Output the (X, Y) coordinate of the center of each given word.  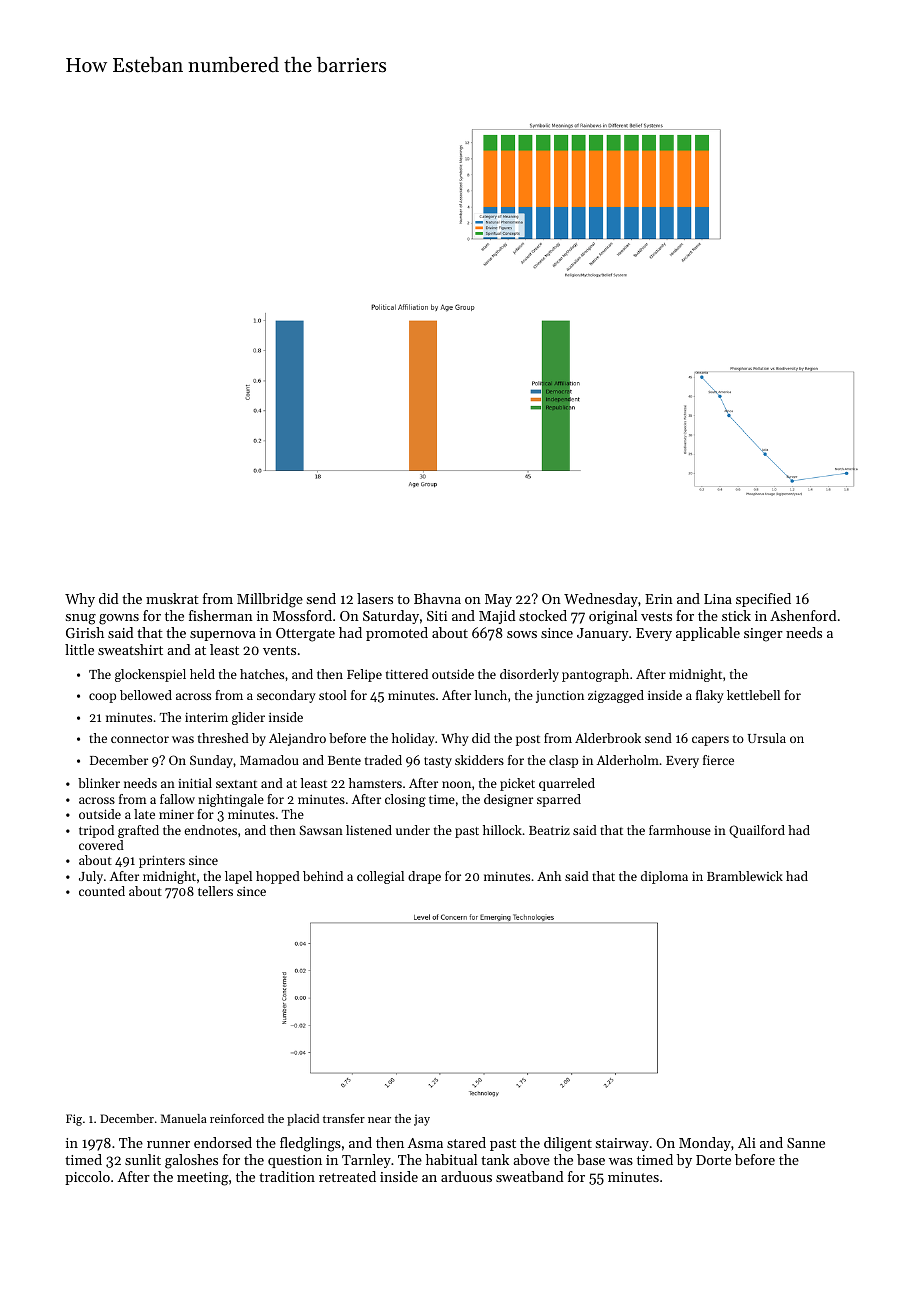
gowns (119, 619)
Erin (659, 599)
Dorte (713, 1160)
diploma (664, 877)
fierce (718, 760)
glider (248, 718)
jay (422, 1120)
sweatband (529, 1176)
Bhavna (437, 598)
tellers (215, 891)
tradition (287, 1176)
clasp (563, 761)
